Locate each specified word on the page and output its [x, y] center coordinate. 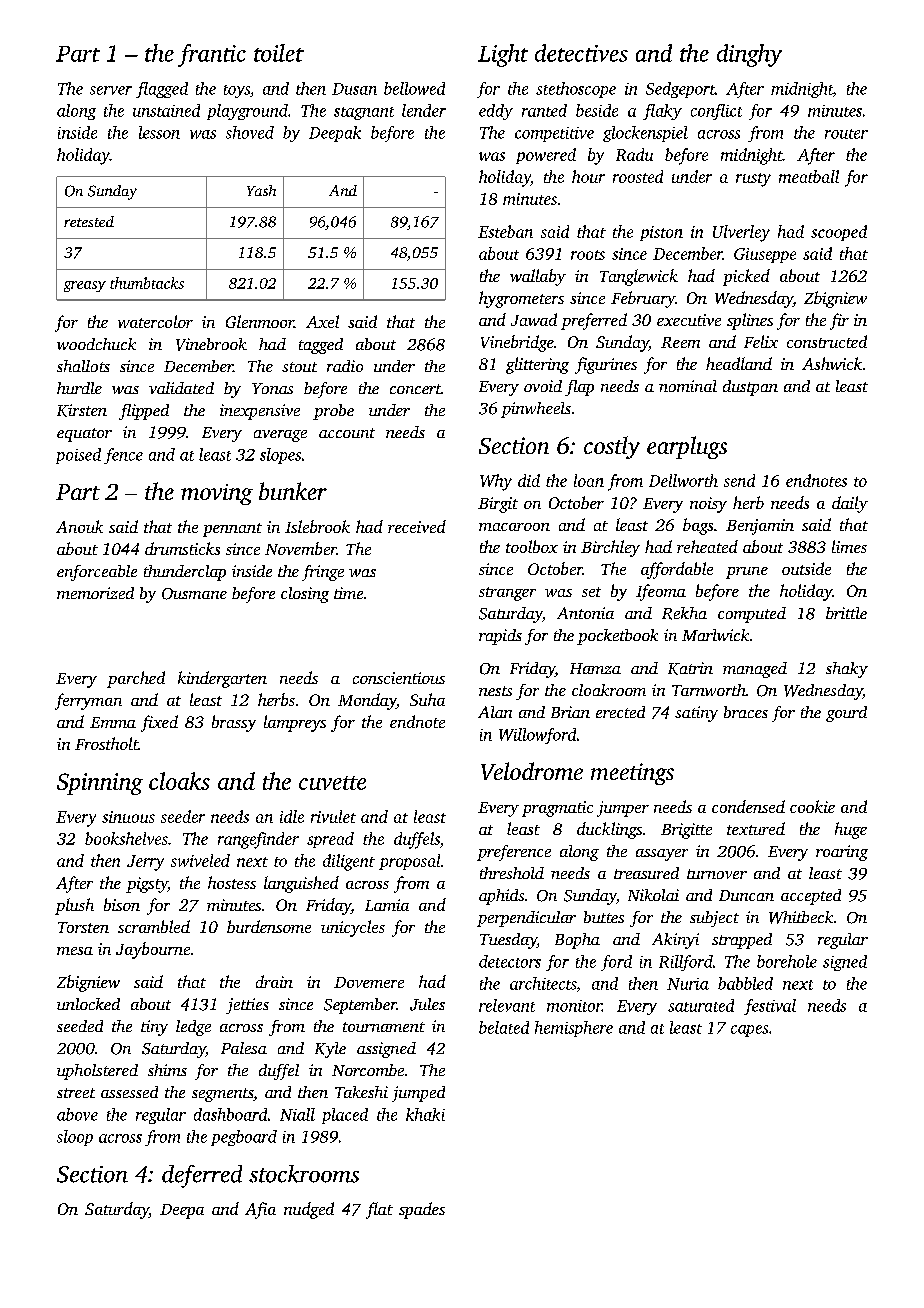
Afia [260, 1210]
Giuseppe [765, 255]
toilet [279, 53]
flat [379, 1210]
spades [422, 1210]
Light [503, 55]
